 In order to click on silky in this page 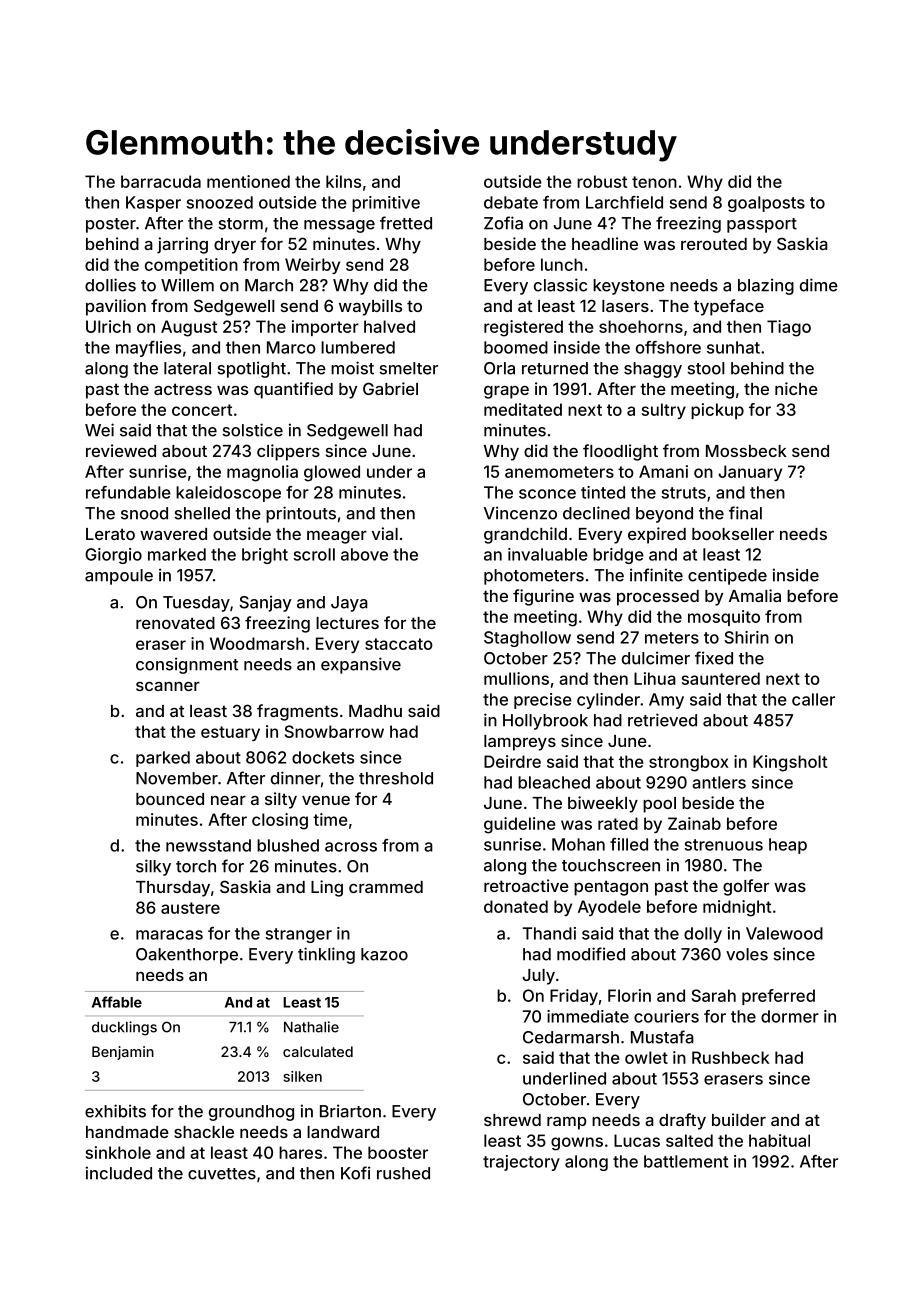, I will do `click(153, 867)`.
